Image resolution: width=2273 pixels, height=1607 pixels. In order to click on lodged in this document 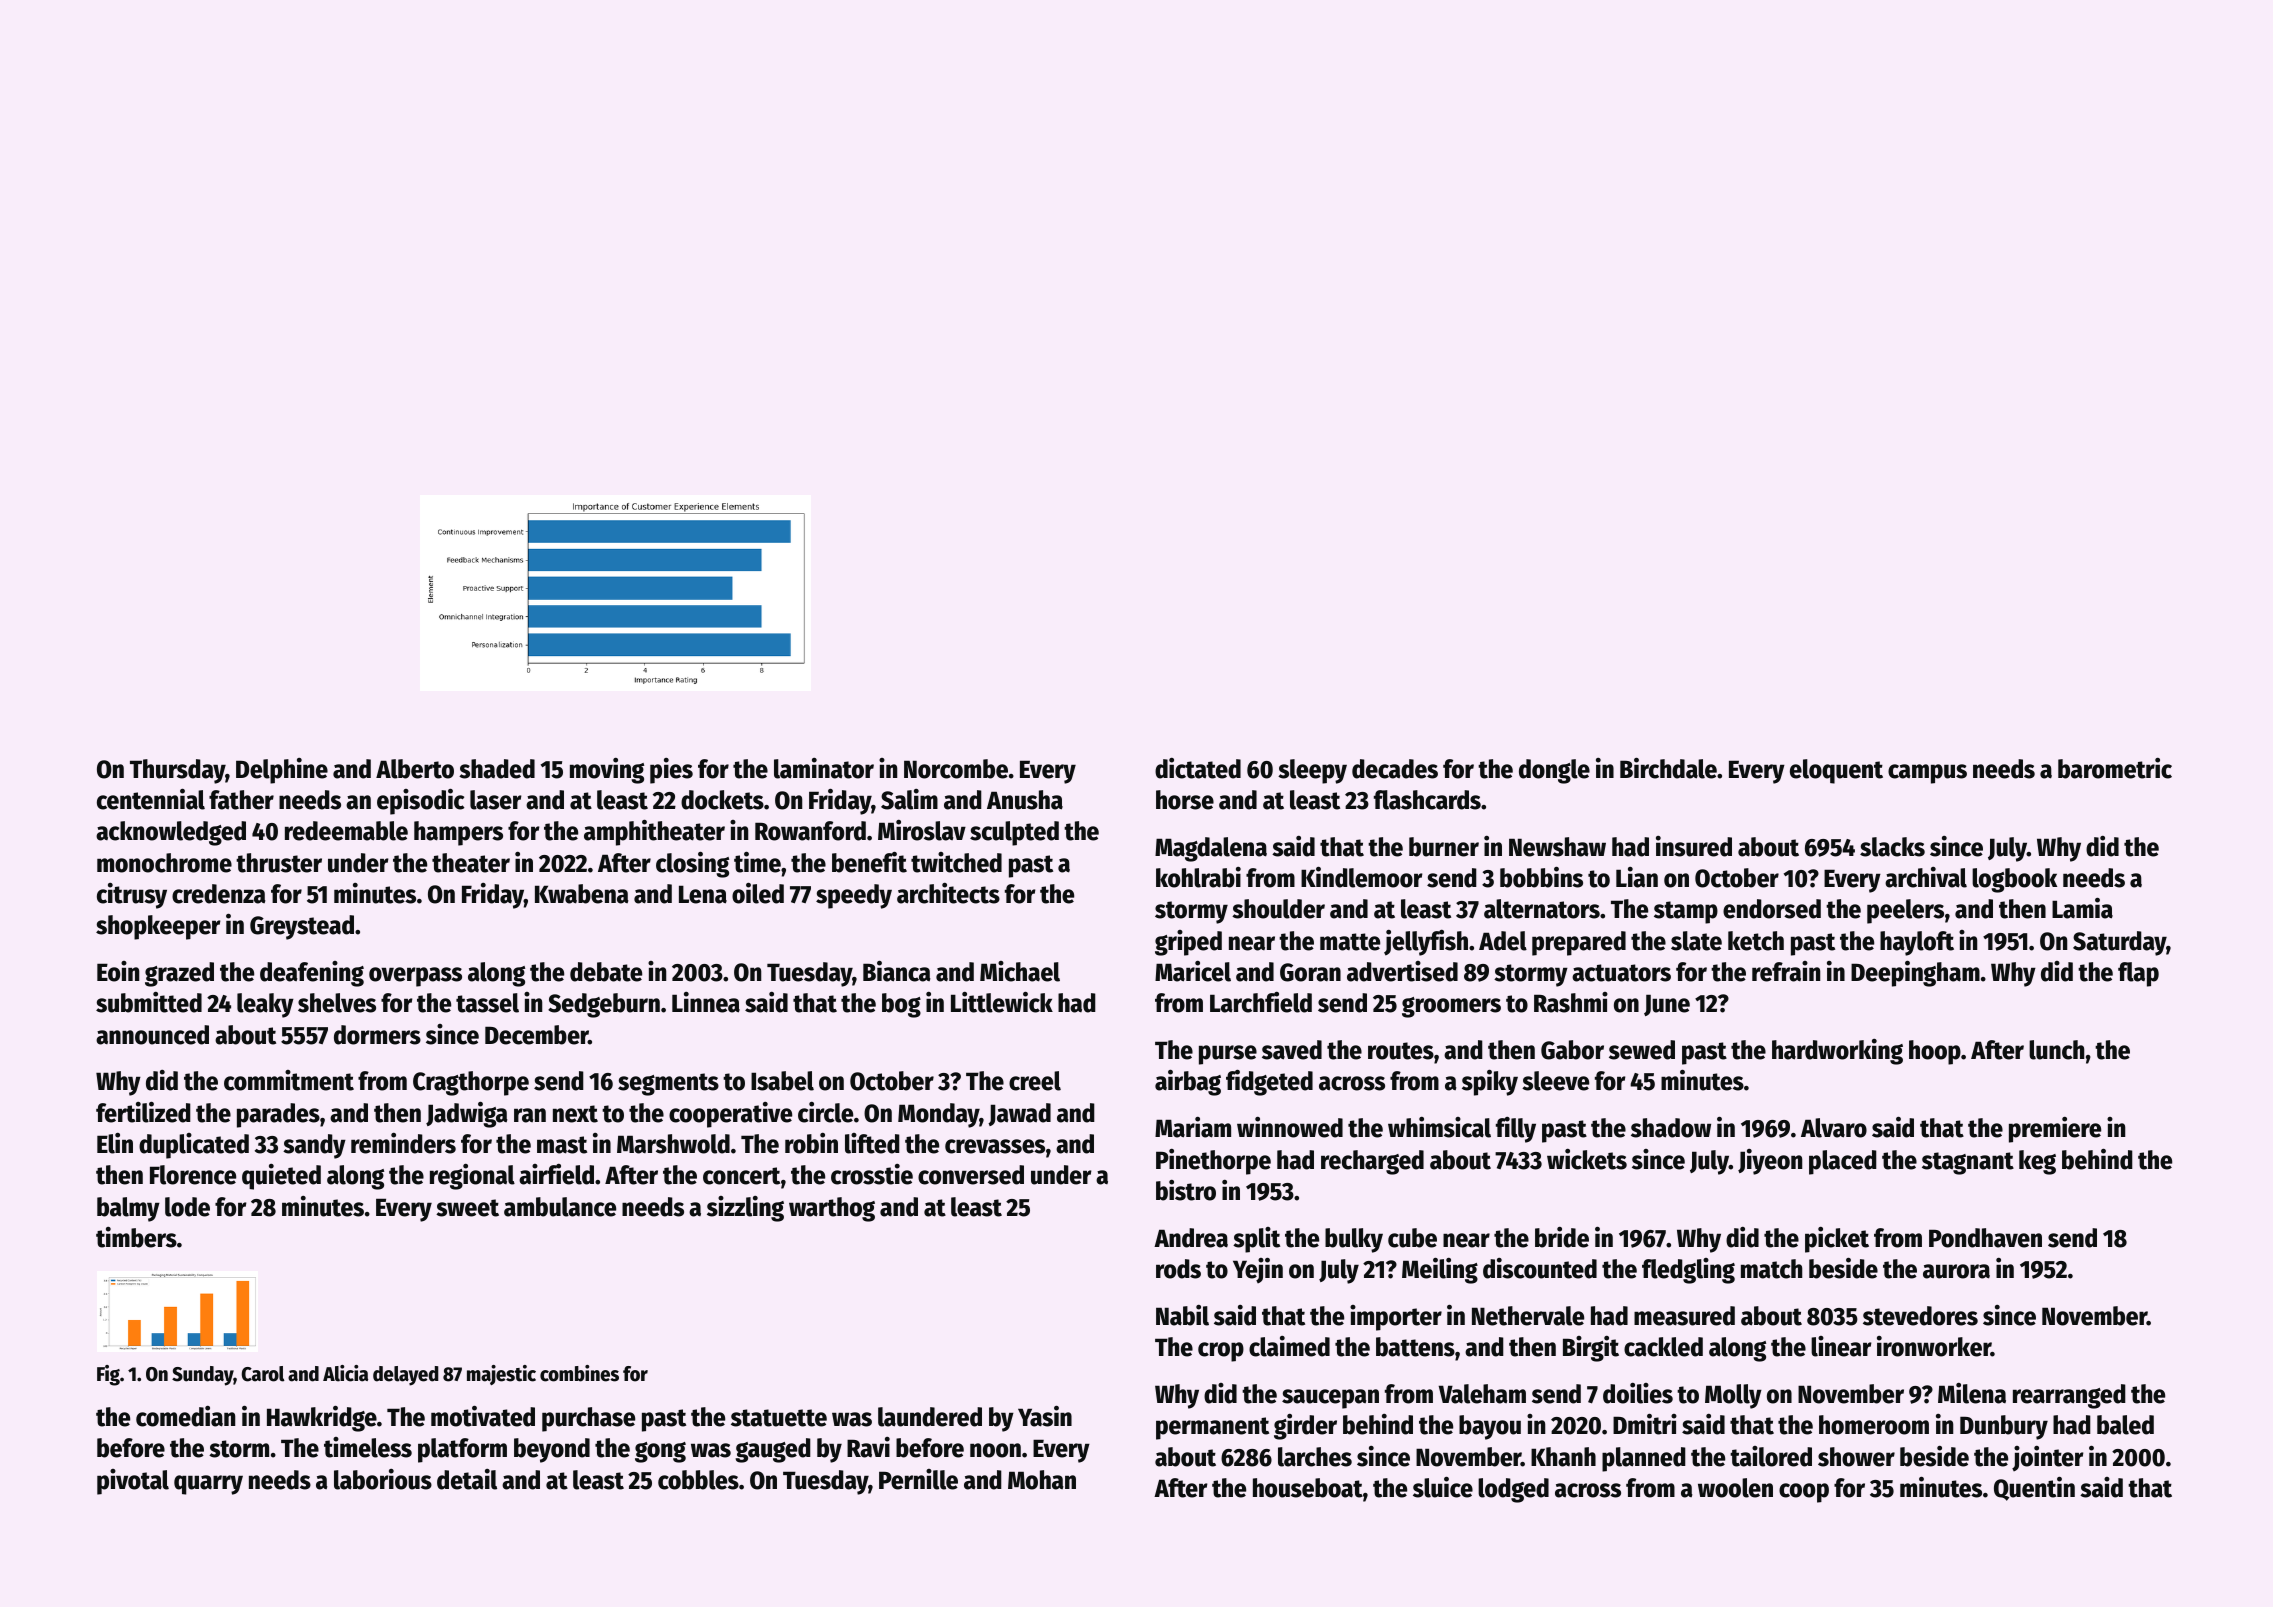, I will do `click(1513, 1490)`.
